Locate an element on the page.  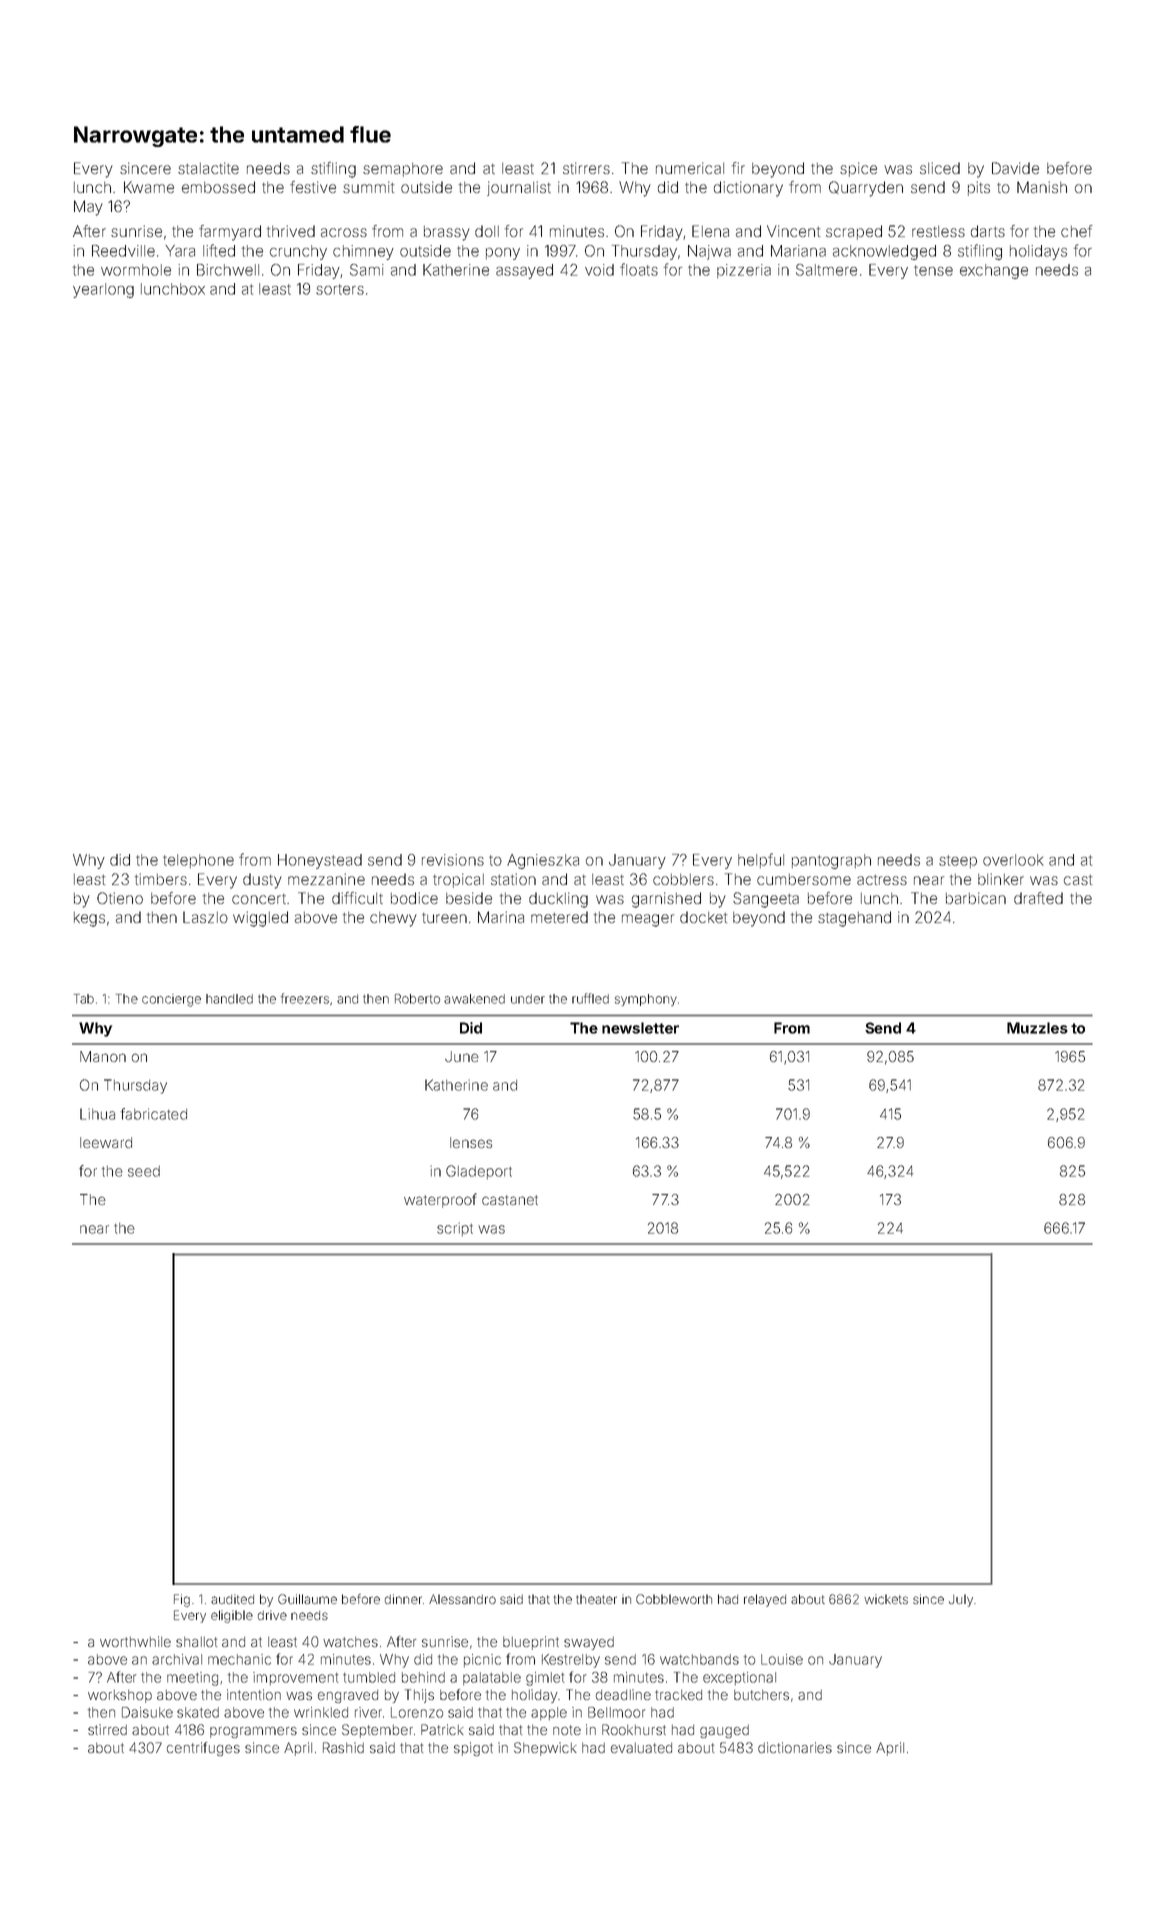
stagehand is located at coordinates (854, 919).
